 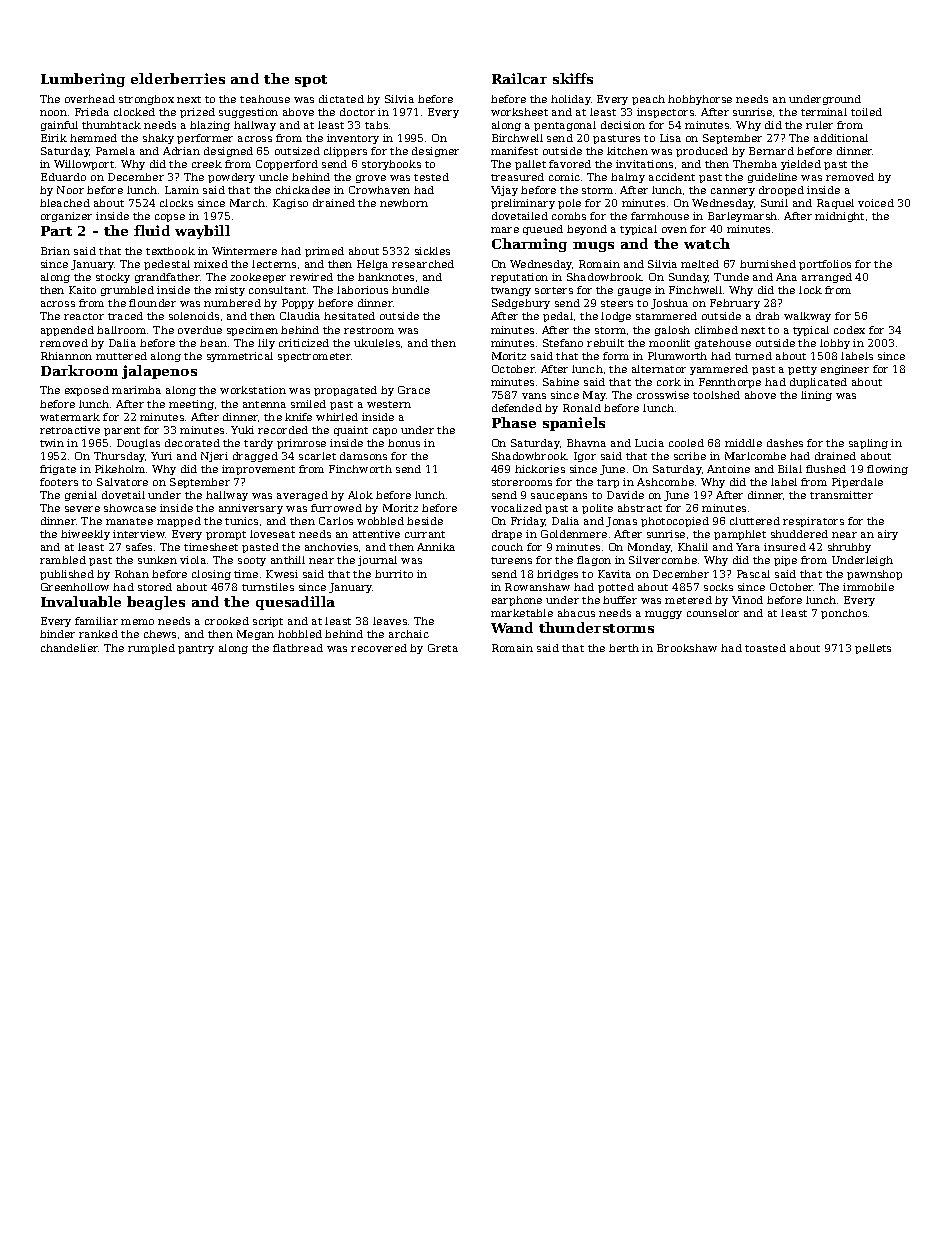 I want to click on sickles, so click(x=432, y=251).
